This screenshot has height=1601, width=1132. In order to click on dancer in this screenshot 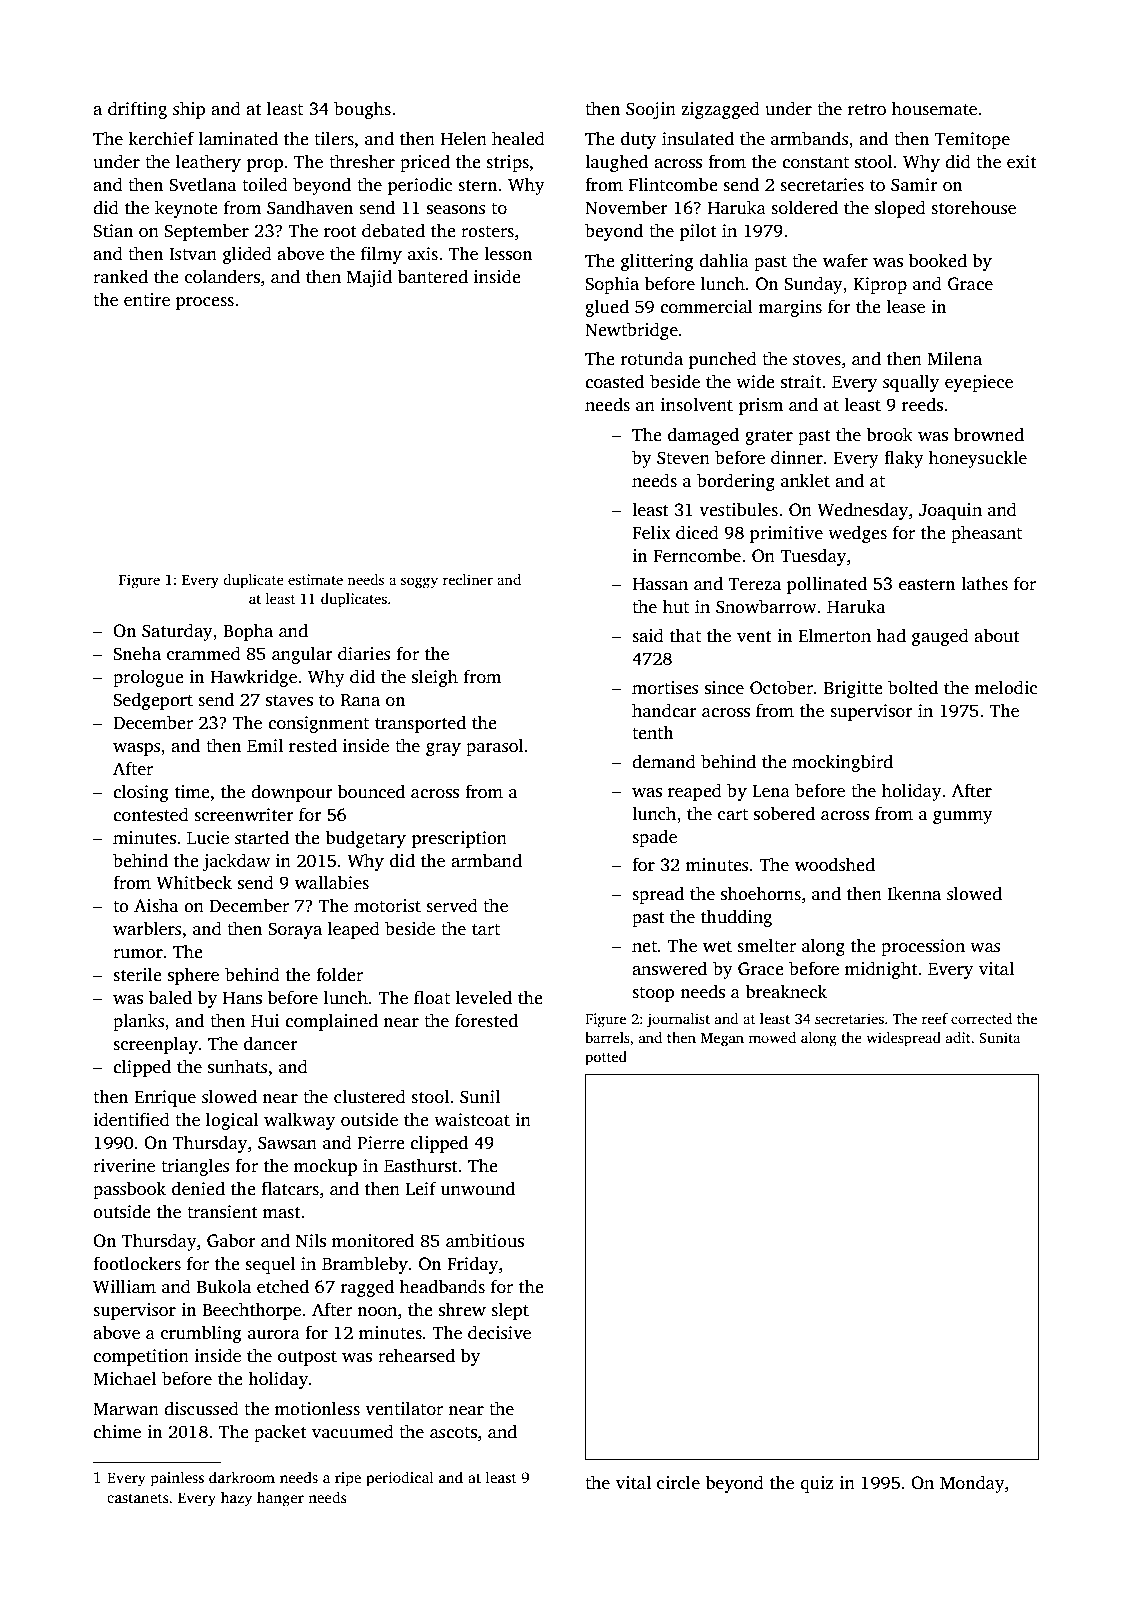, I will do `click(271, 1043)`.
